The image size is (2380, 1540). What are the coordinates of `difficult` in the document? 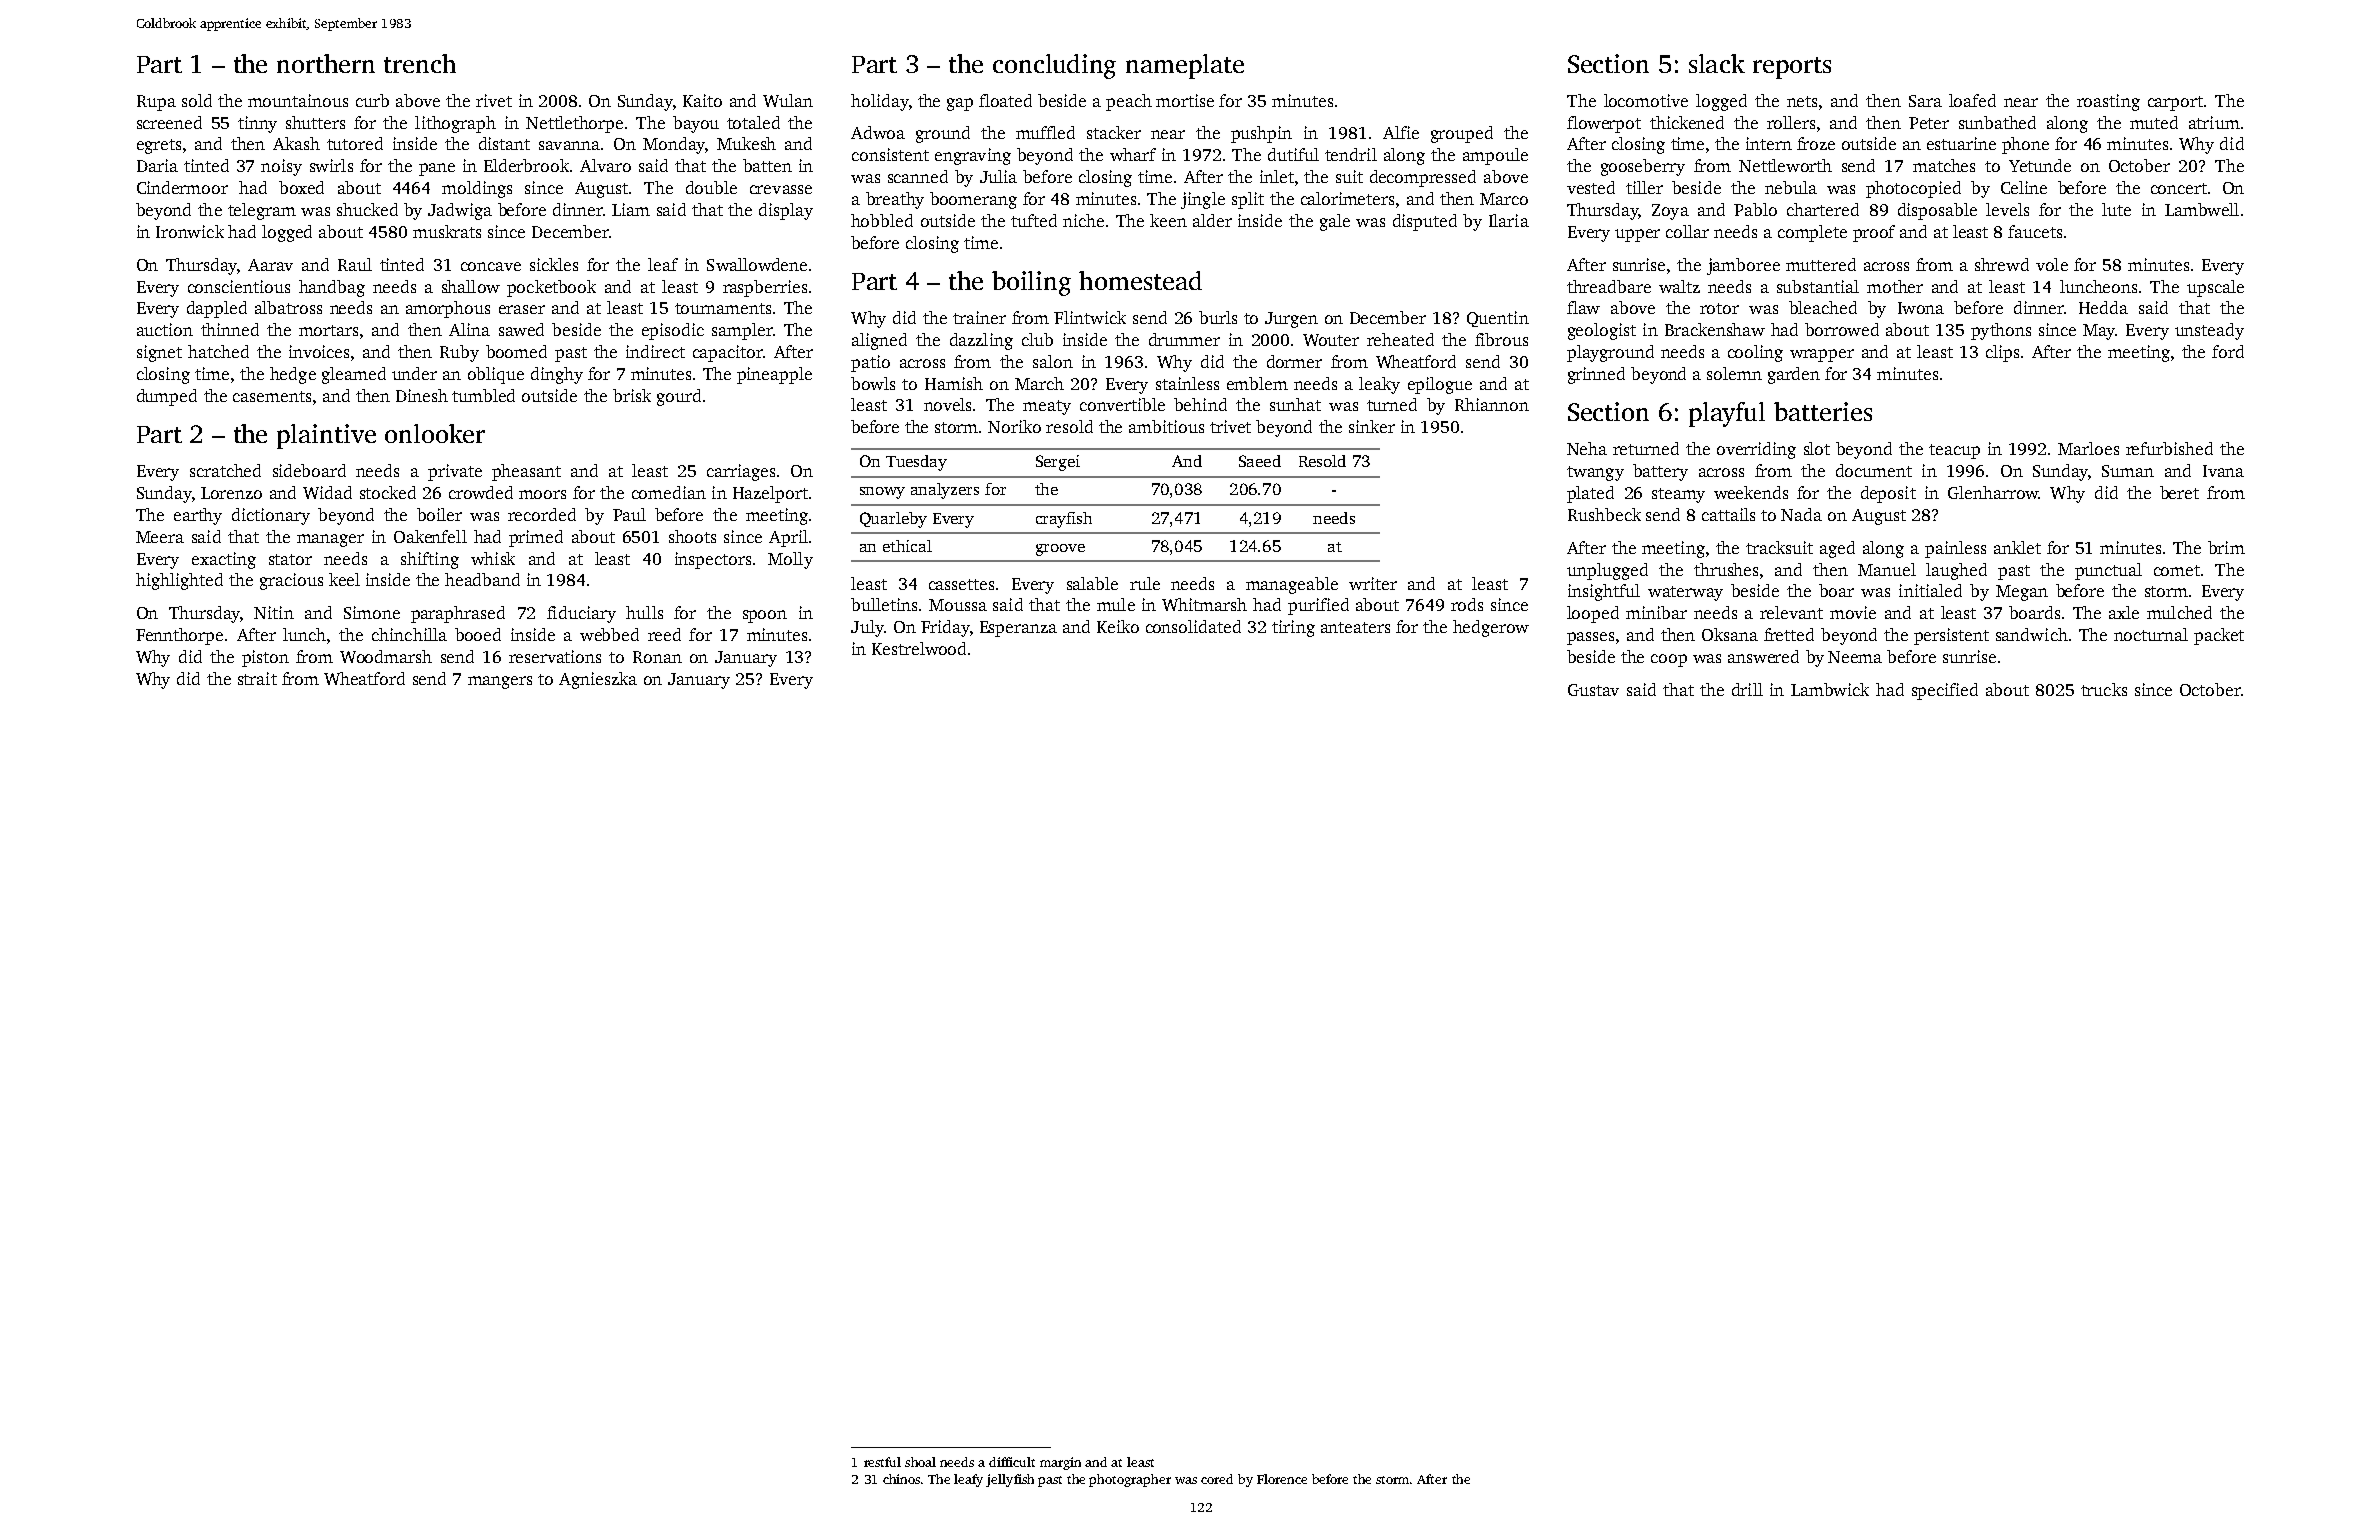 It's located at (1012, 1462).
